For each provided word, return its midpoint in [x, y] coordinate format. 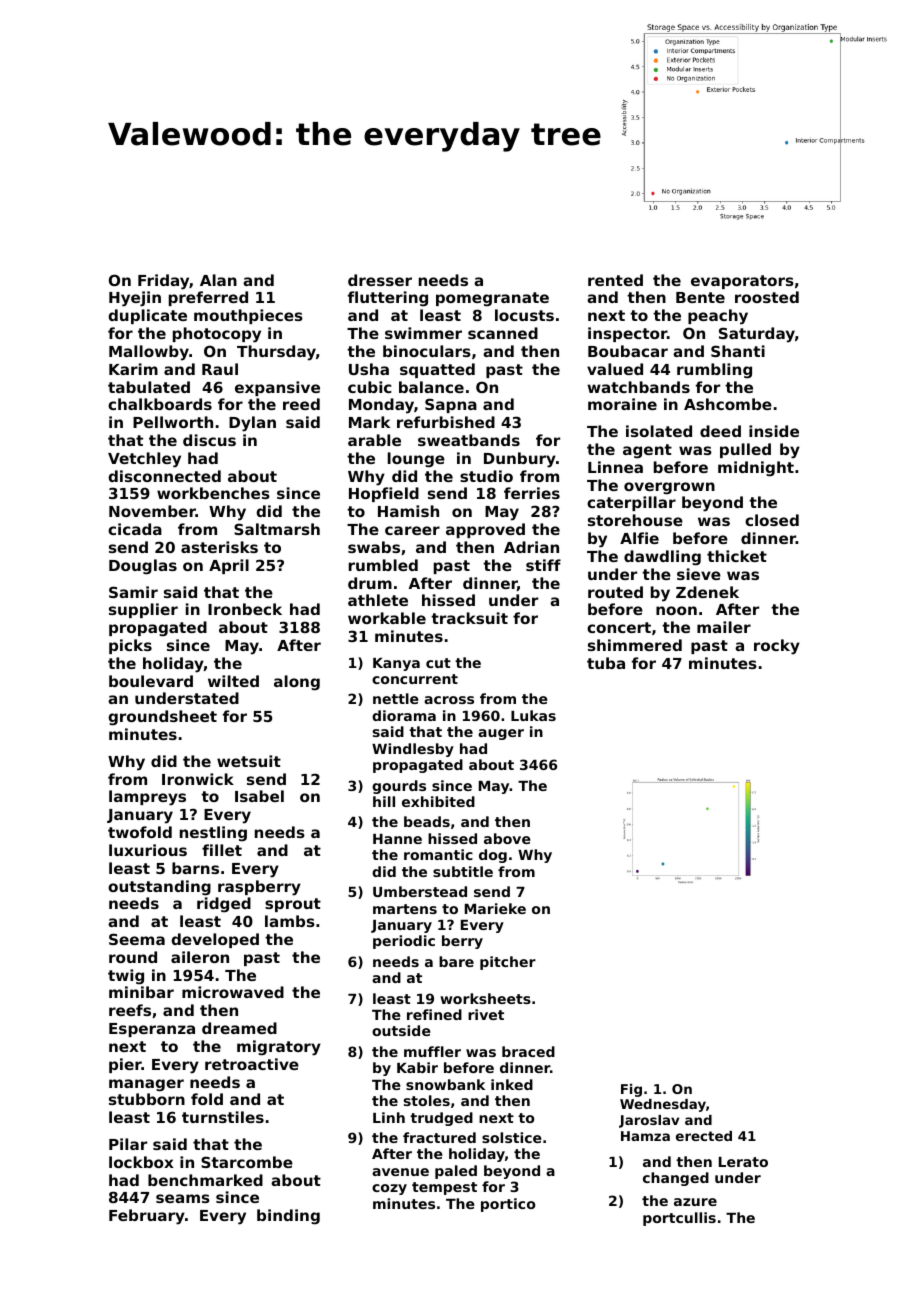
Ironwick [198, 779]
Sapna [451, 405]
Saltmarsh [277, 529]
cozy [389, 1189]
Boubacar [628, 351]
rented [615, 280]
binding [288, 1217]
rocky [777, 647]
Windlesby [413, 750]
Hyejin [135, 299]
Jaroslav [649, 1121]
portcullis [679, 1219]
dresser [380, 280]
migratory [279, 1048]
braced [528, 1051]
